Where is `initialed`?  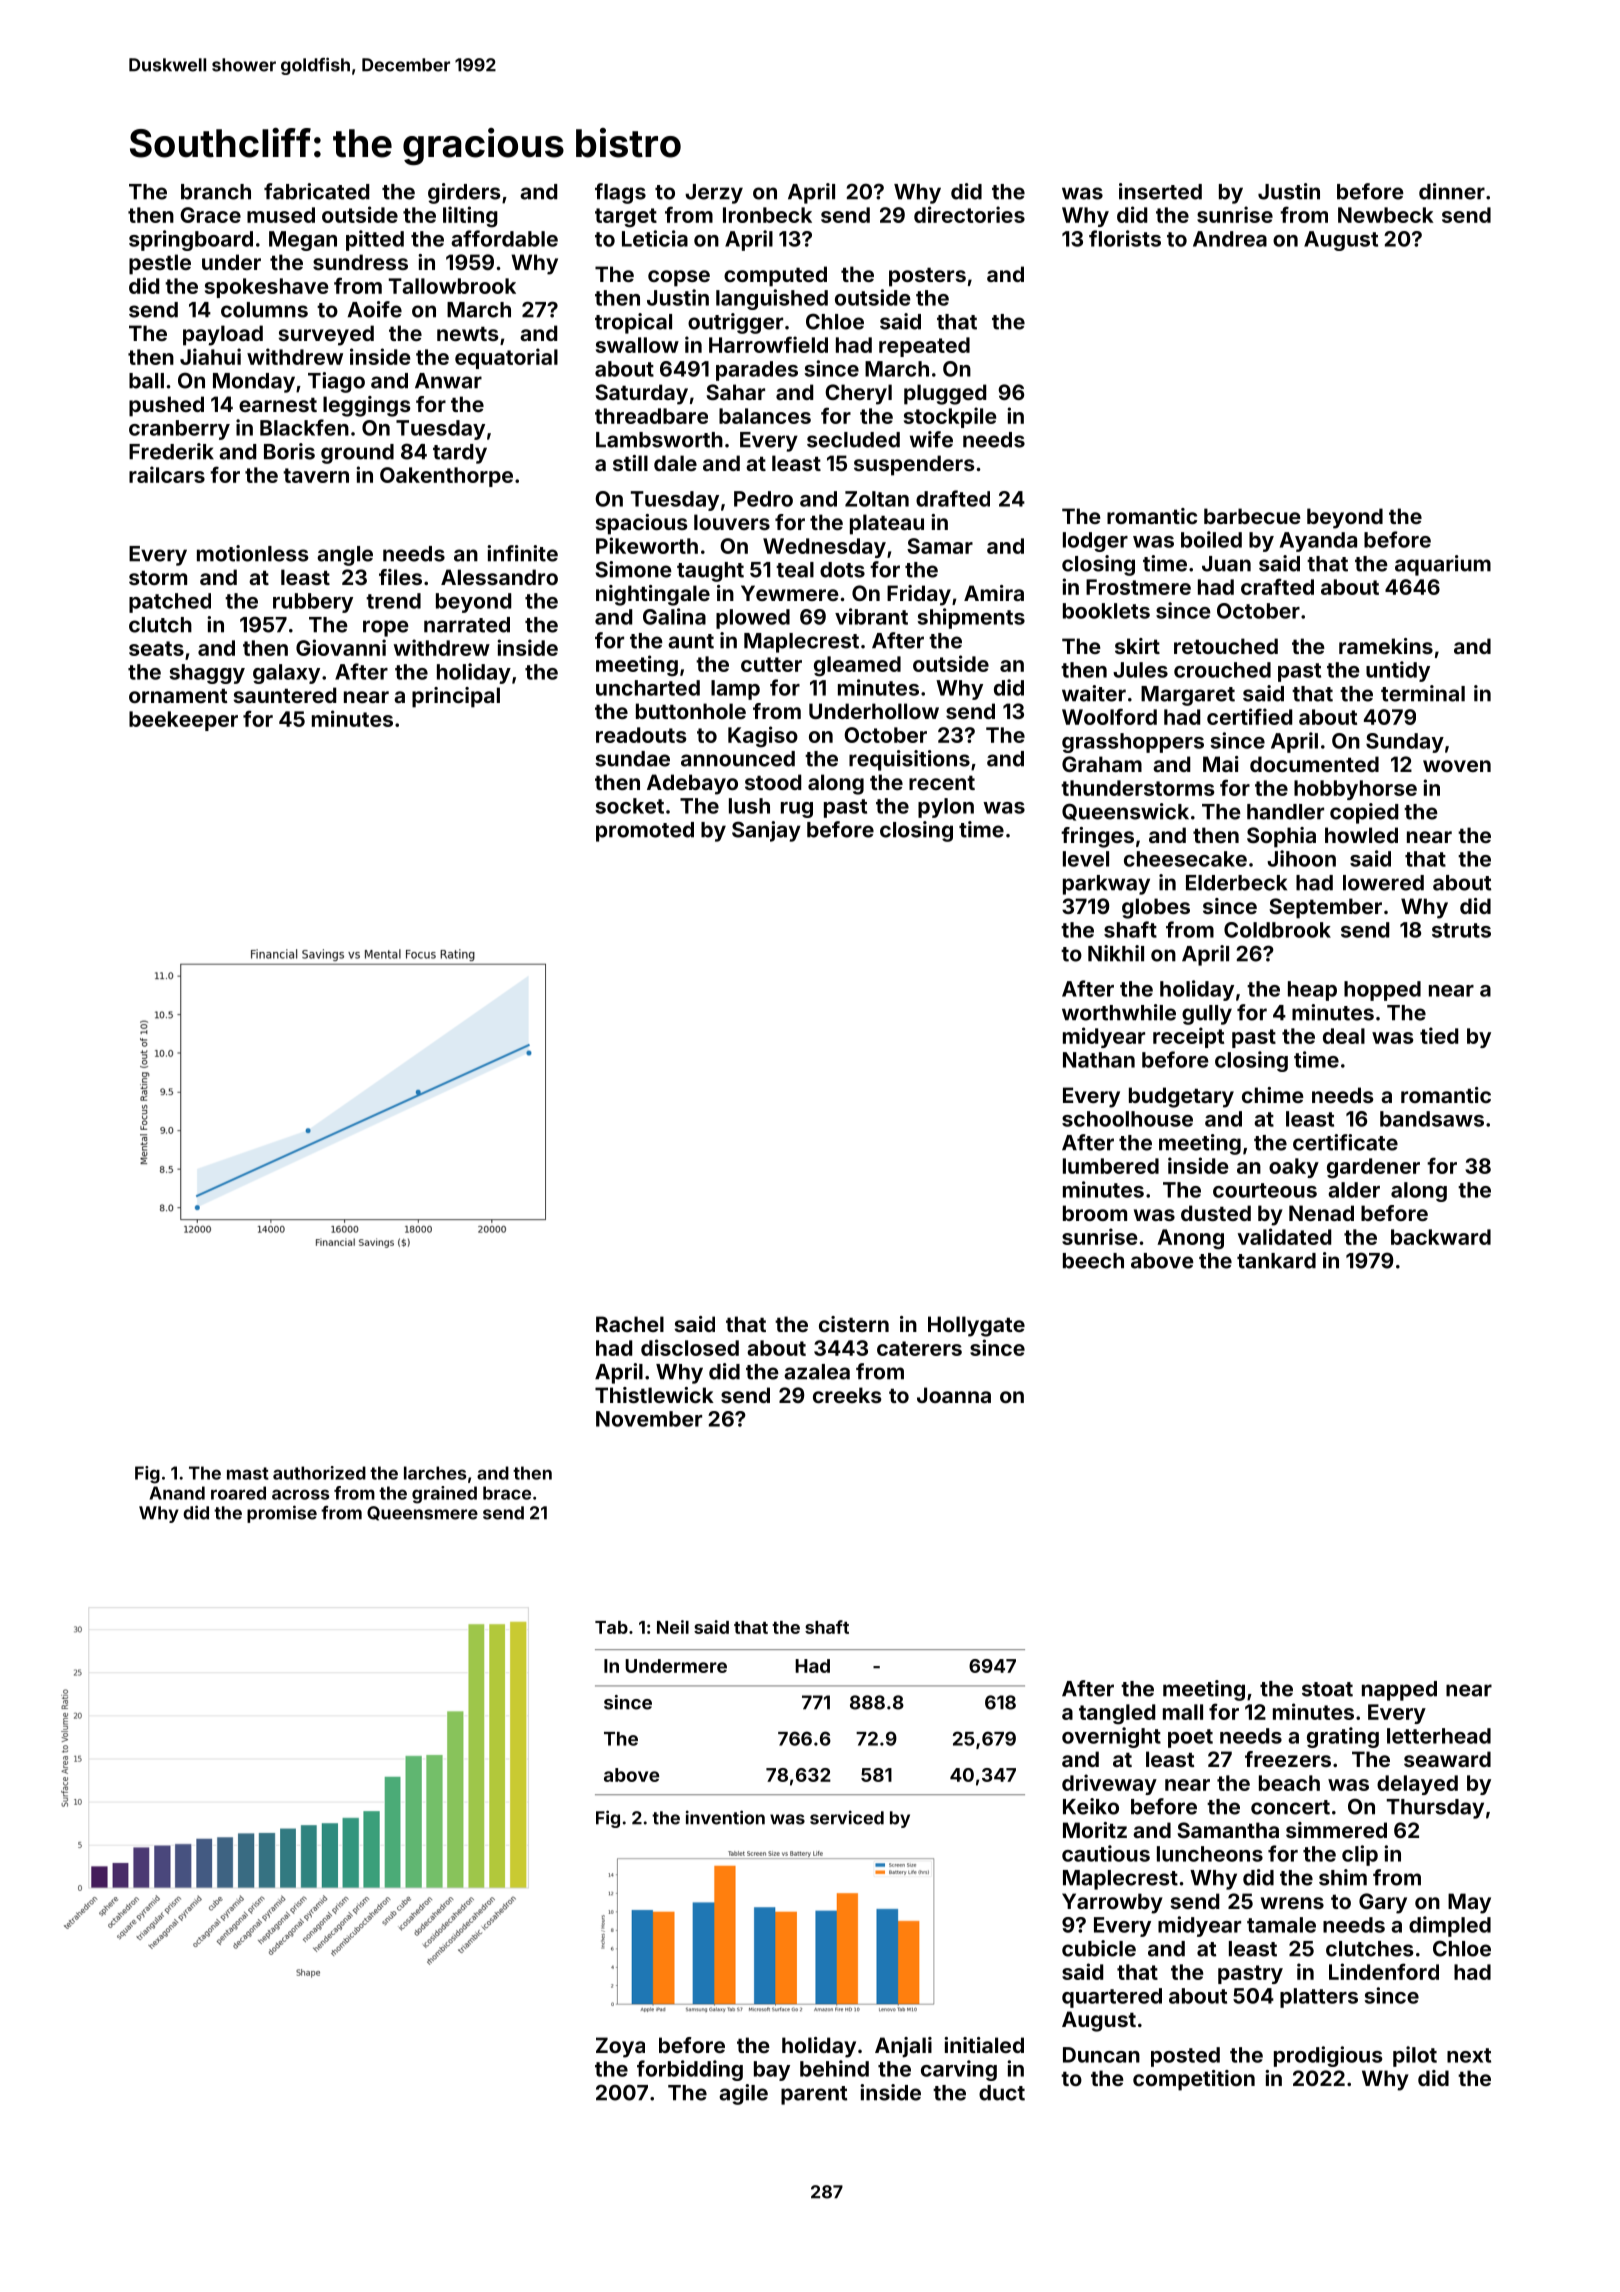
initialed is located at coordinates (984, 2045).
